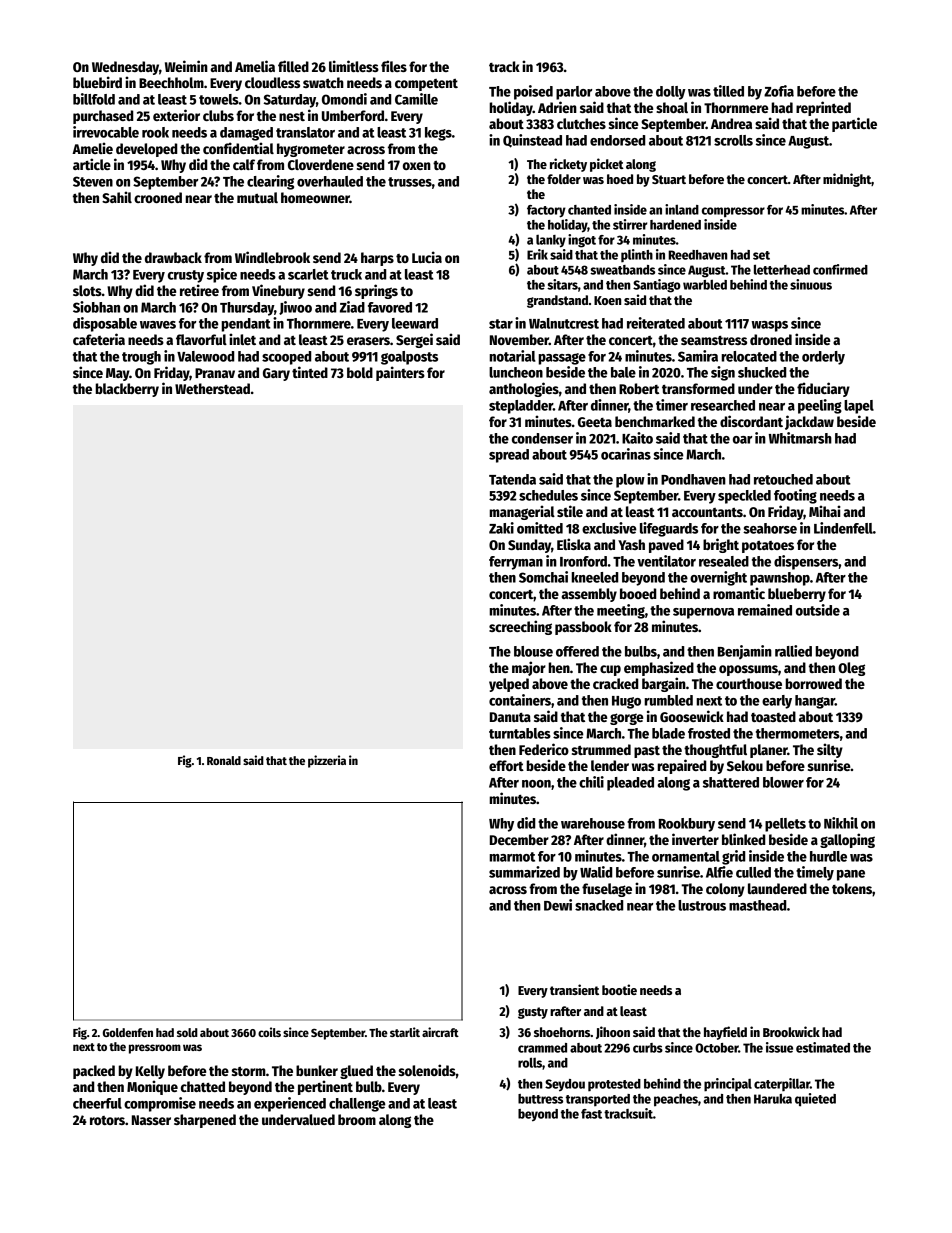  Describe the element at coordinates (97, 82) in the screenshot. I see `bluebird` at that location.
